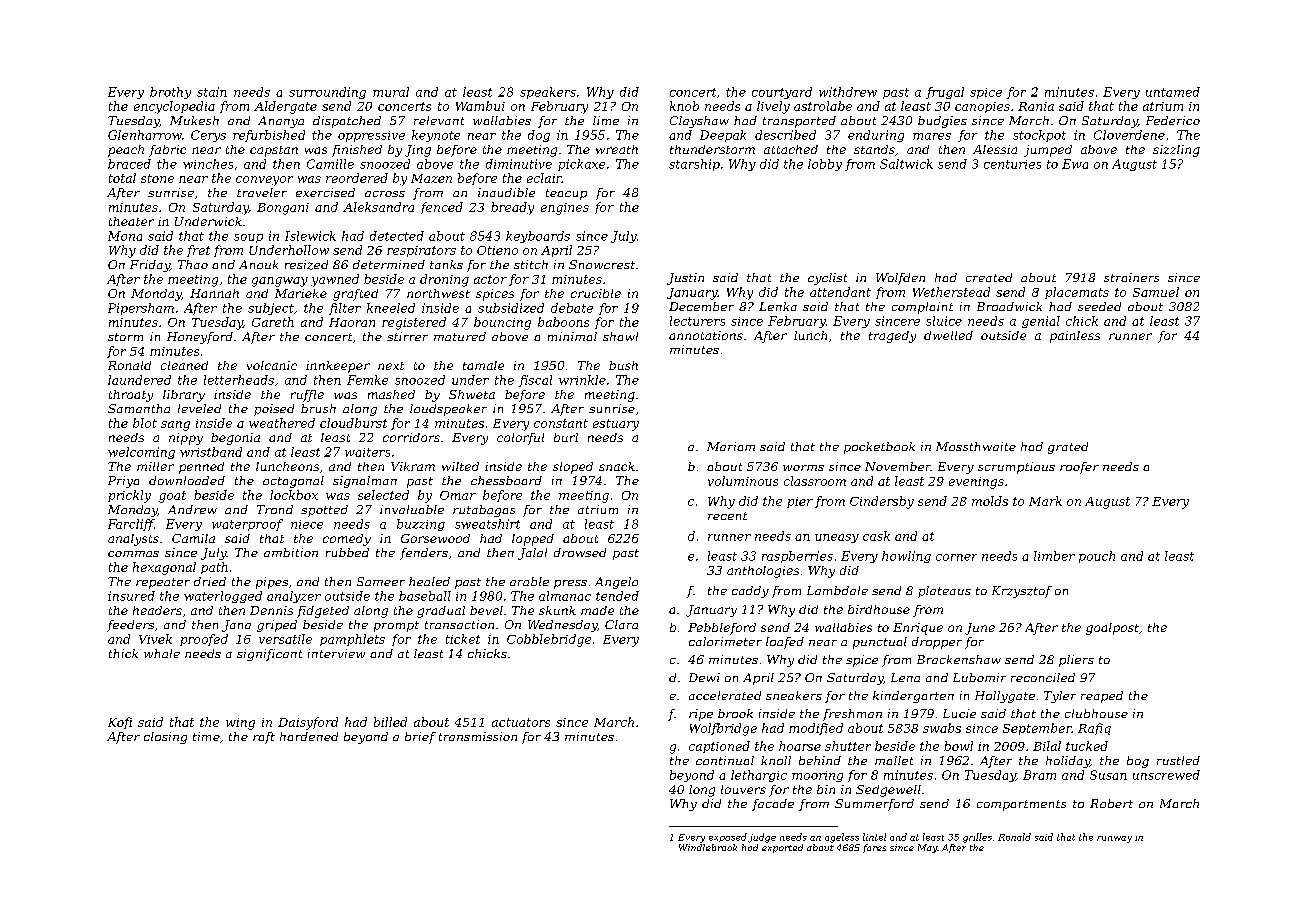 The image size is (1308, 924). I want to click on dwelled, so click(948, 335).
